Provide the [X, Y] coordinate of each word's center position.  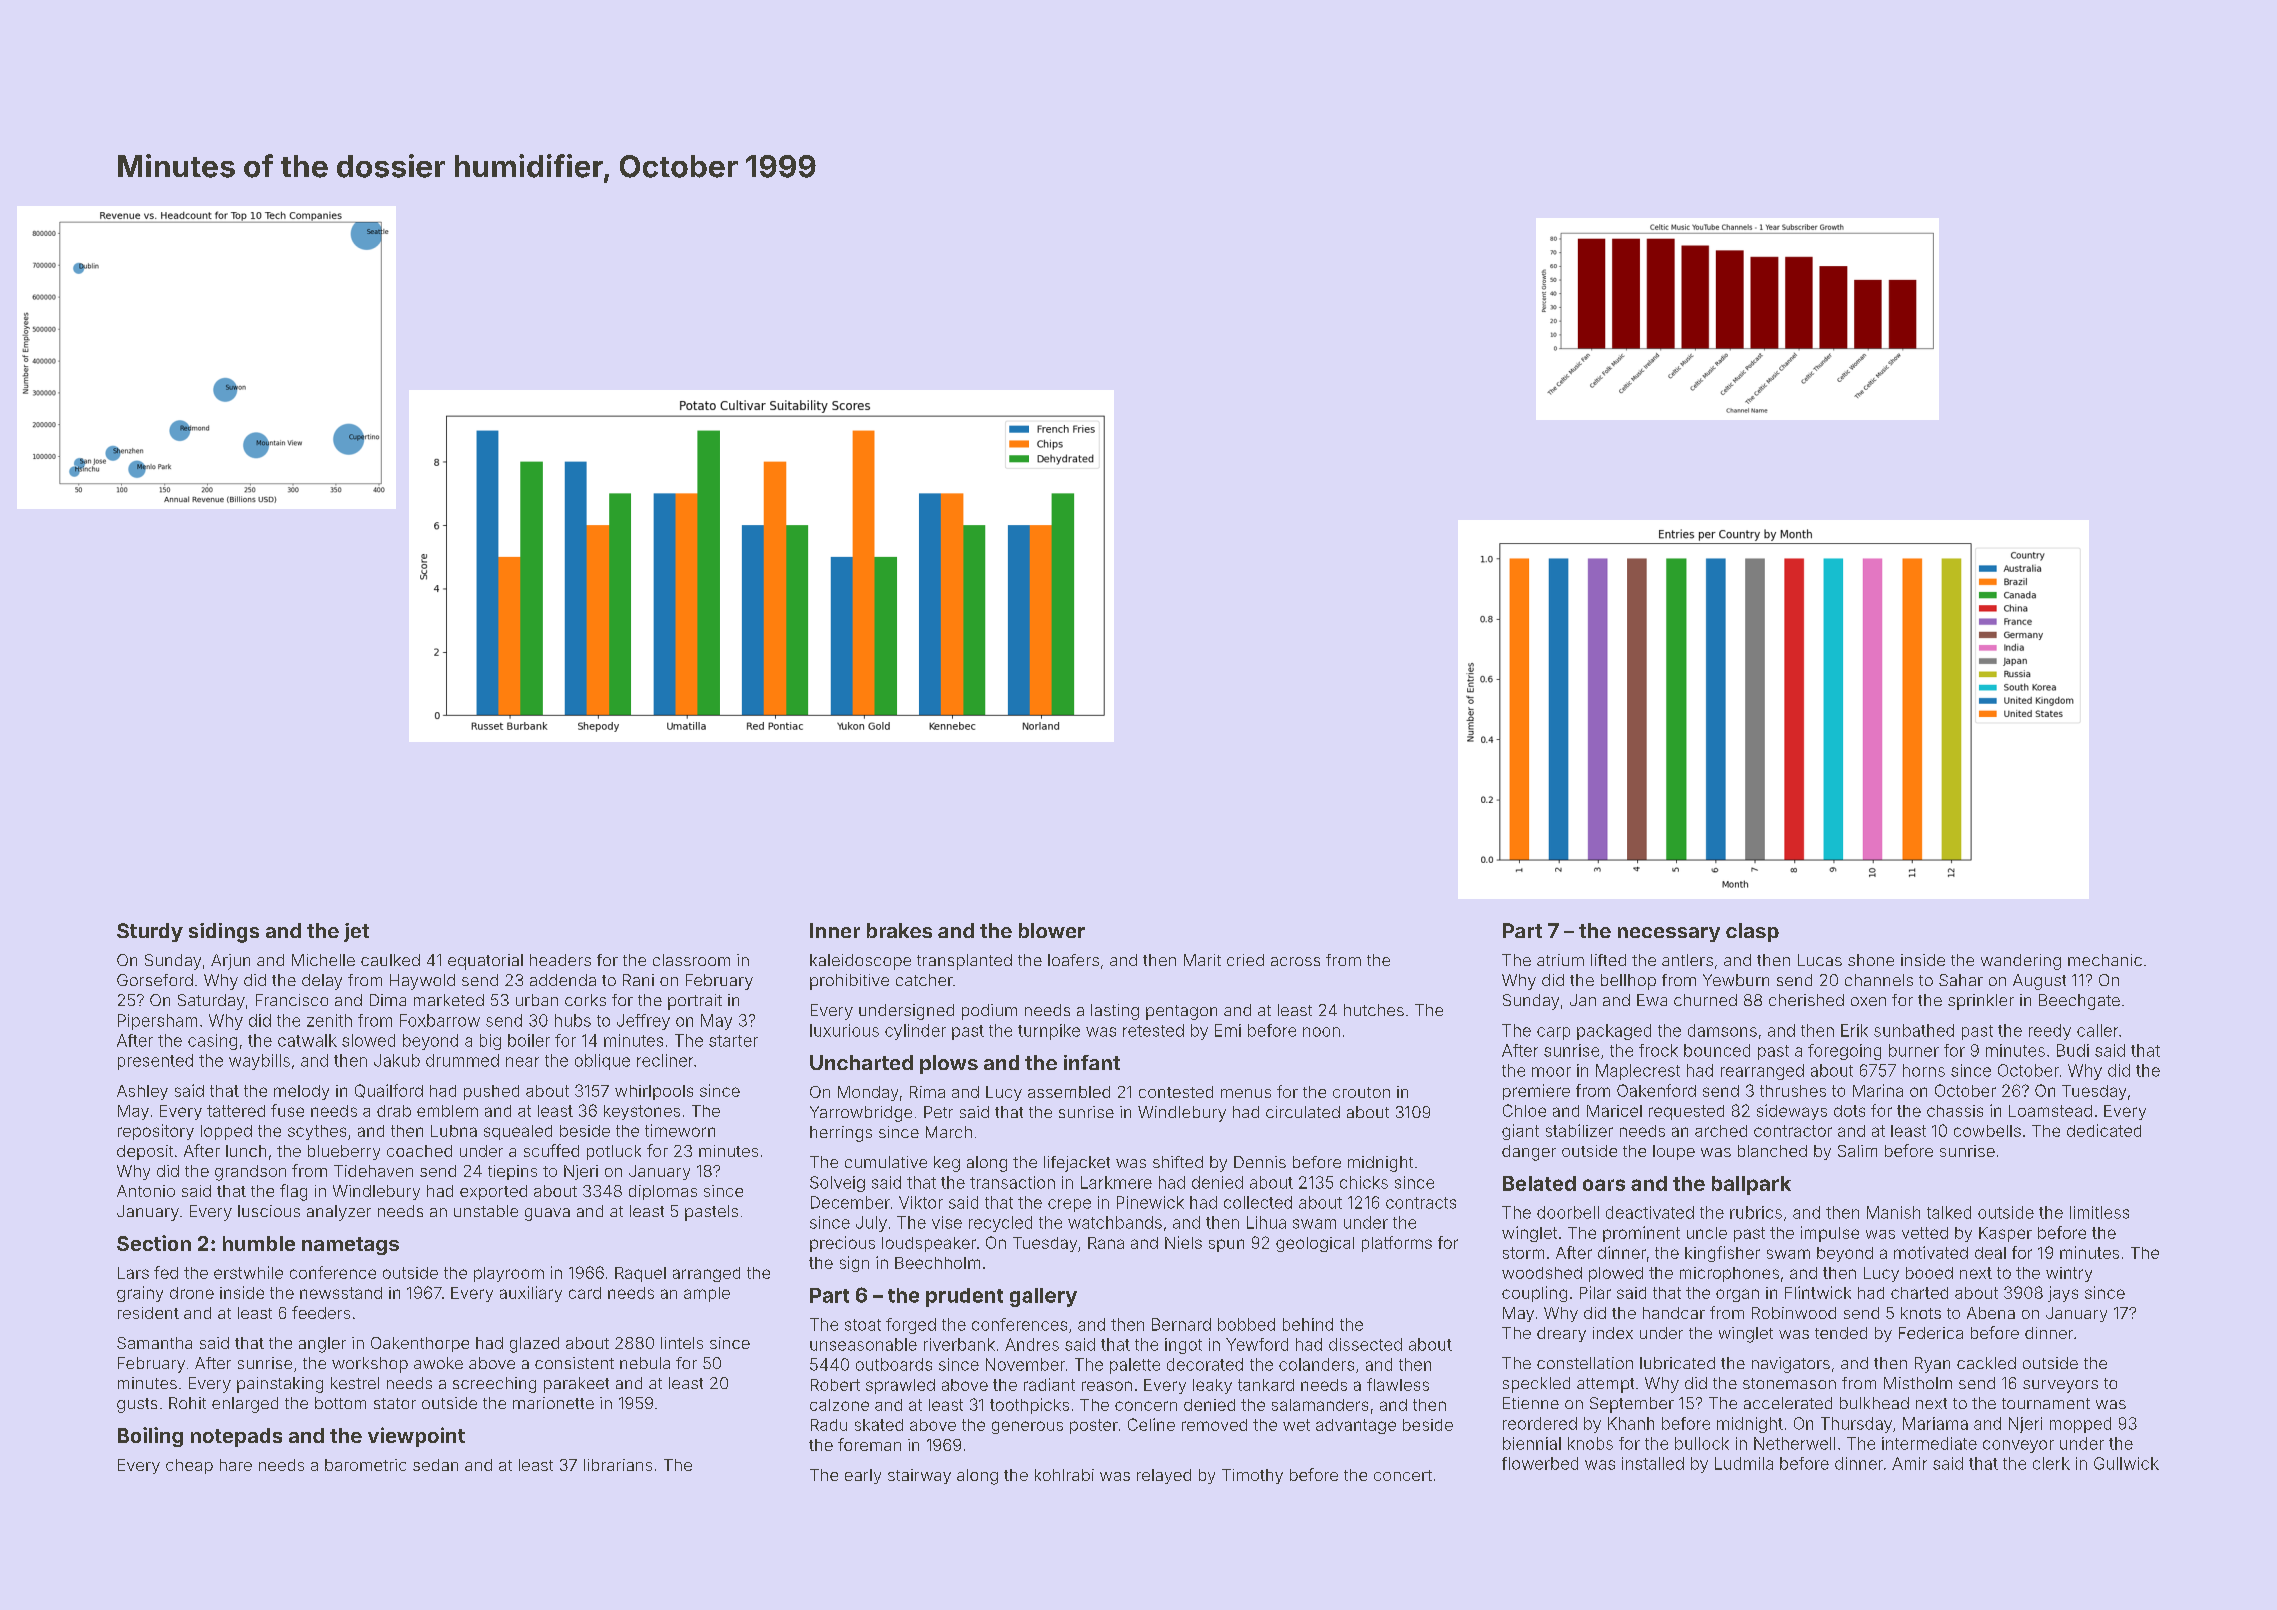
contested [1176, 1092]
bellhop [1628, 982]
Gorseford [155, 980]
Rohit [187, 1403]
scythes [317, 1132]
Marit [1202, 960]
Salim [1857, 1151]
